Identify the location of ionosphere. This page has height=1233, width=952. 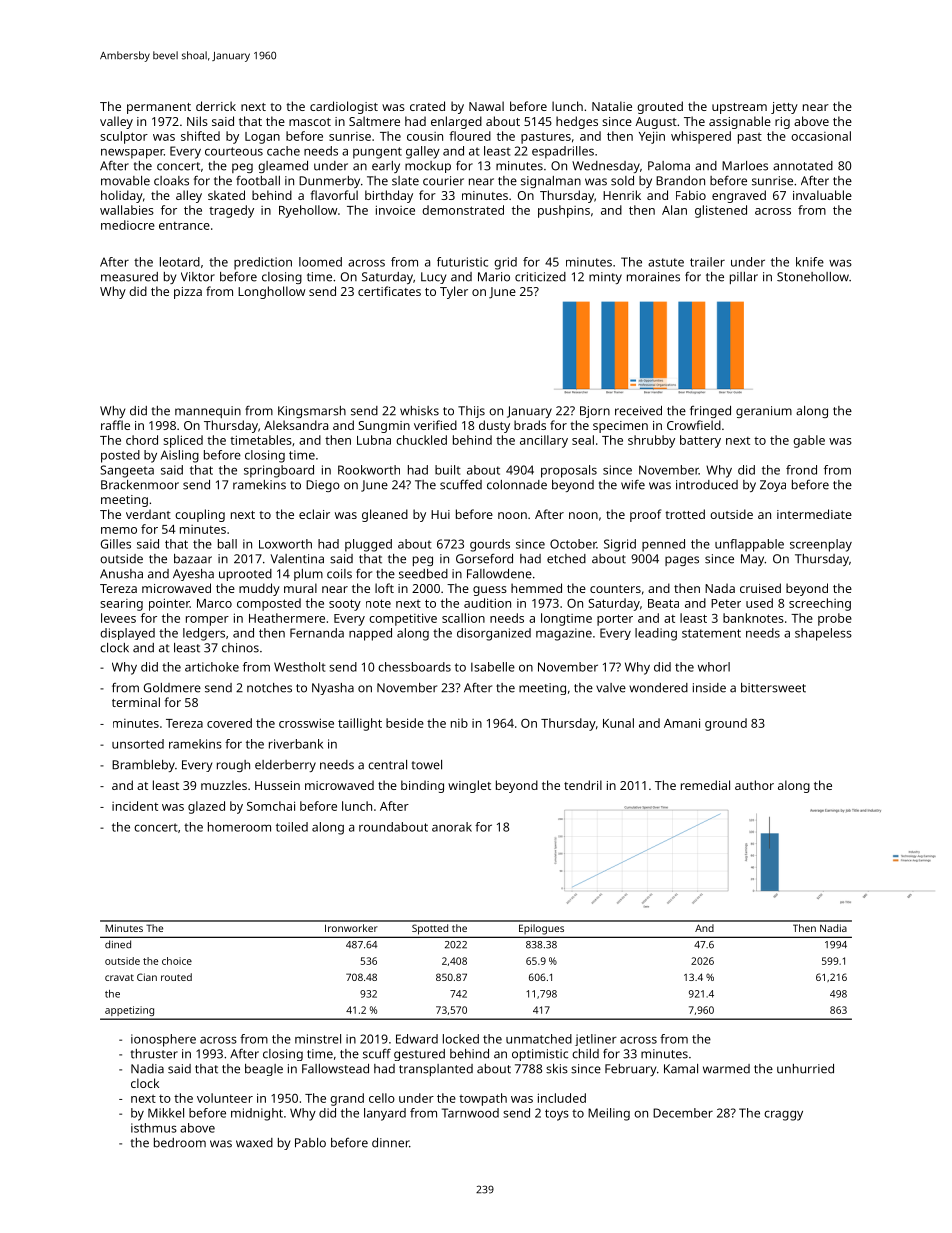
(163, 1040).
